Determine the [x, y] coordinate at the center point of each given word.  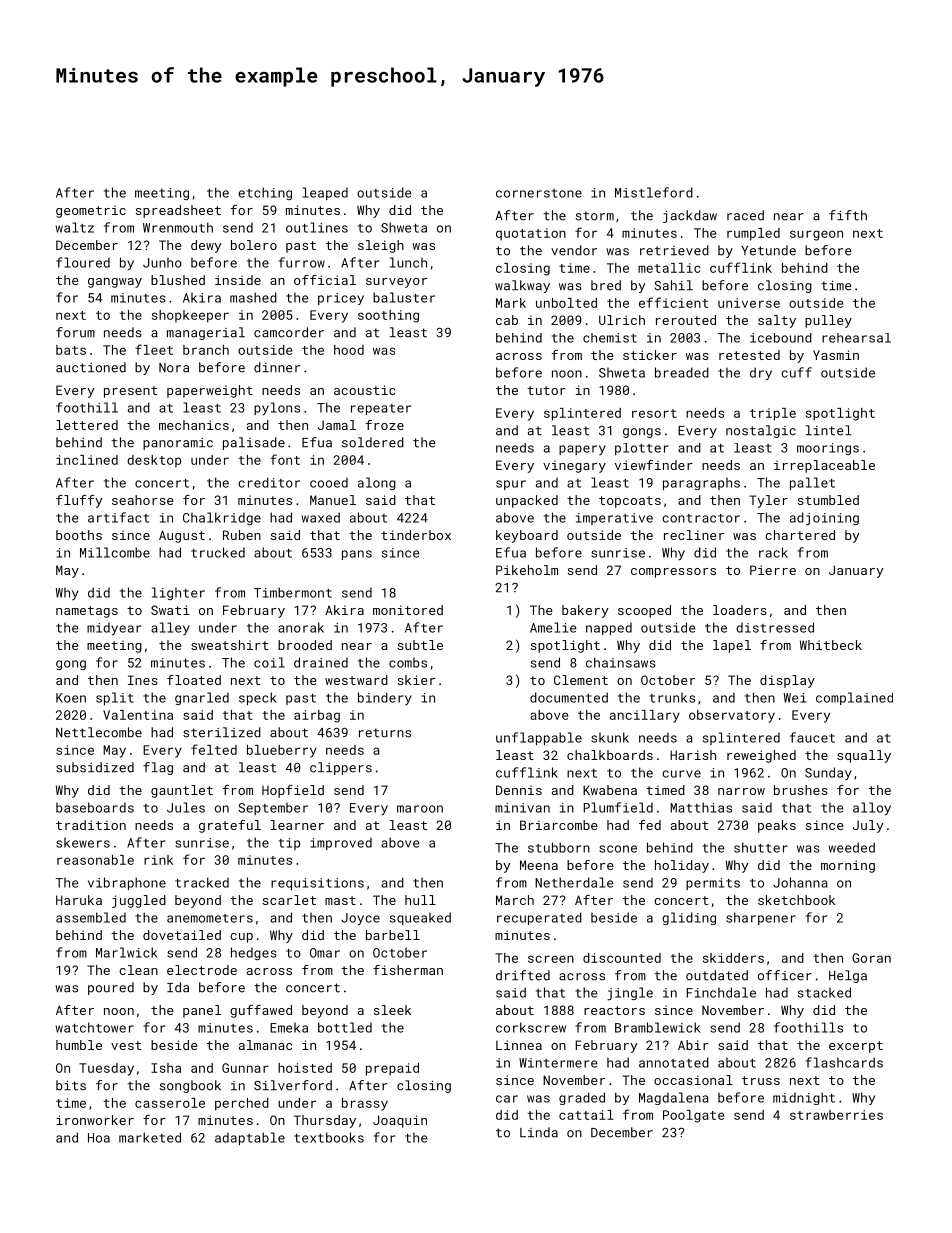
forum [75, 332]
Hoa [99, 1138]
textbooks [329, 1137]
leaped [325, 193]
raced [745, 215]
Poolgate [693, 1116]
